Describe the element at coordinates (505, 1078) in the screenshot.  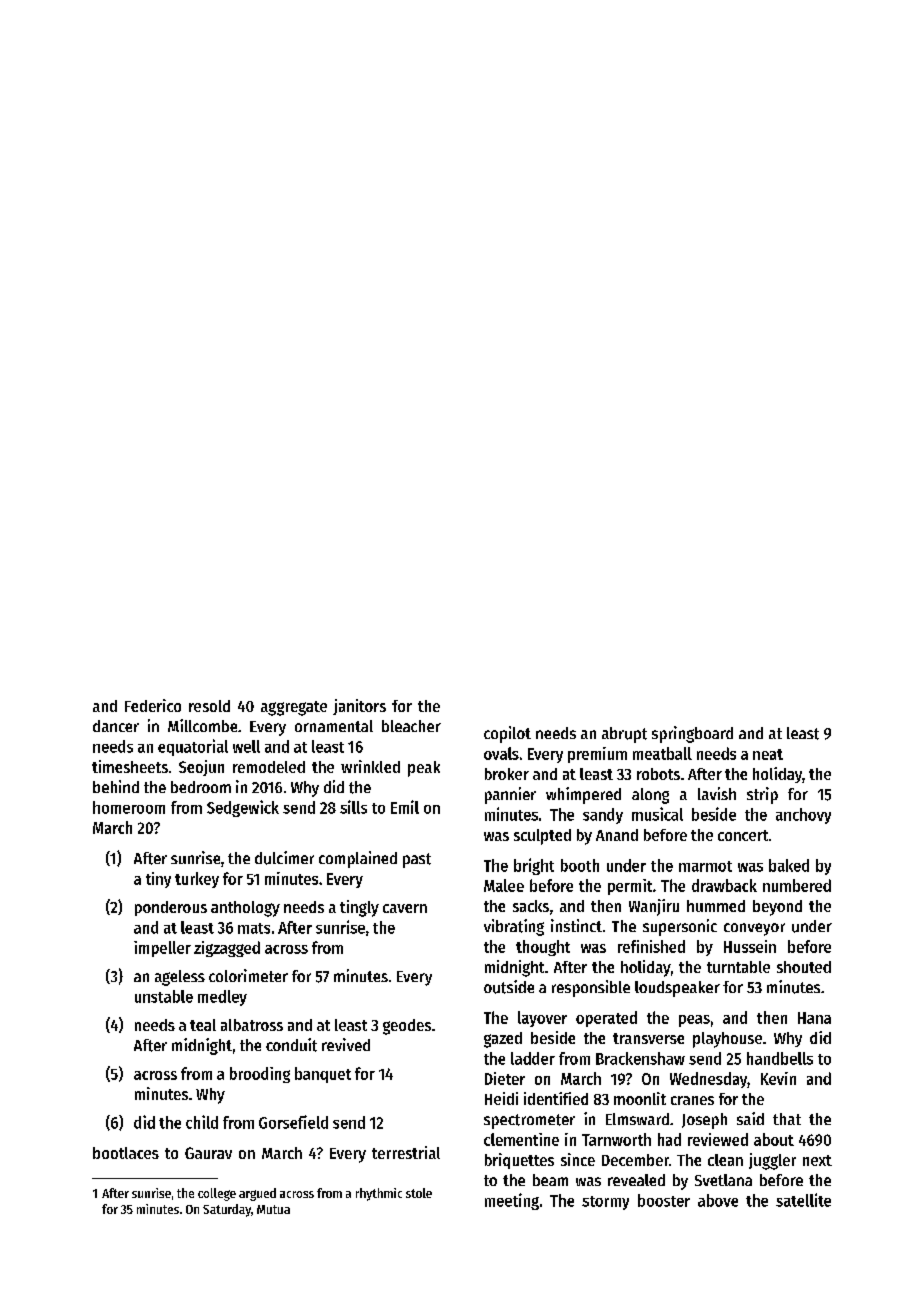
I see `Dieter` at that location.
